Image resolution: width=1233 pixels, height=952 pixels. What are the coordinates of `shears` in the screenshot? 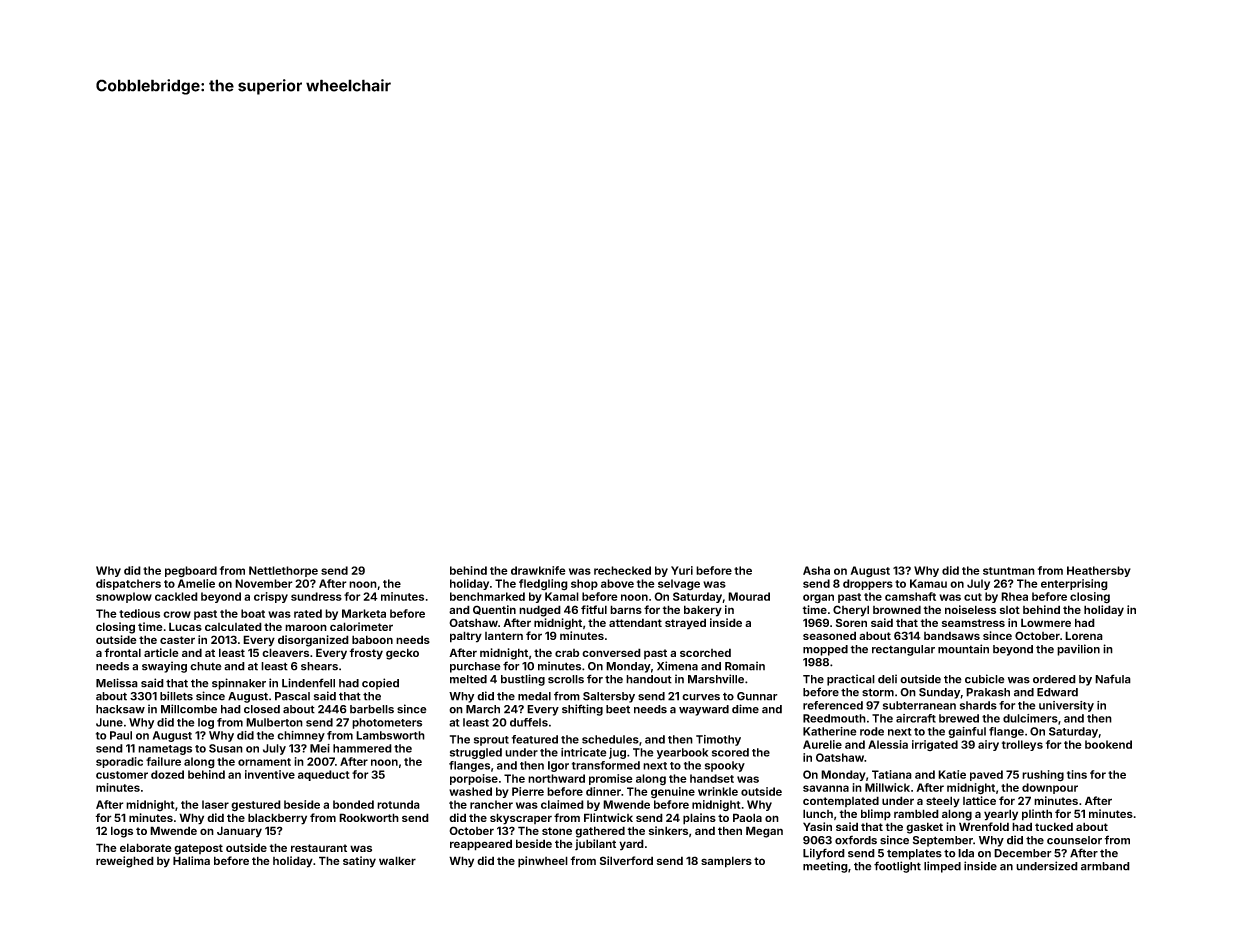 It's located at (319, 666).
